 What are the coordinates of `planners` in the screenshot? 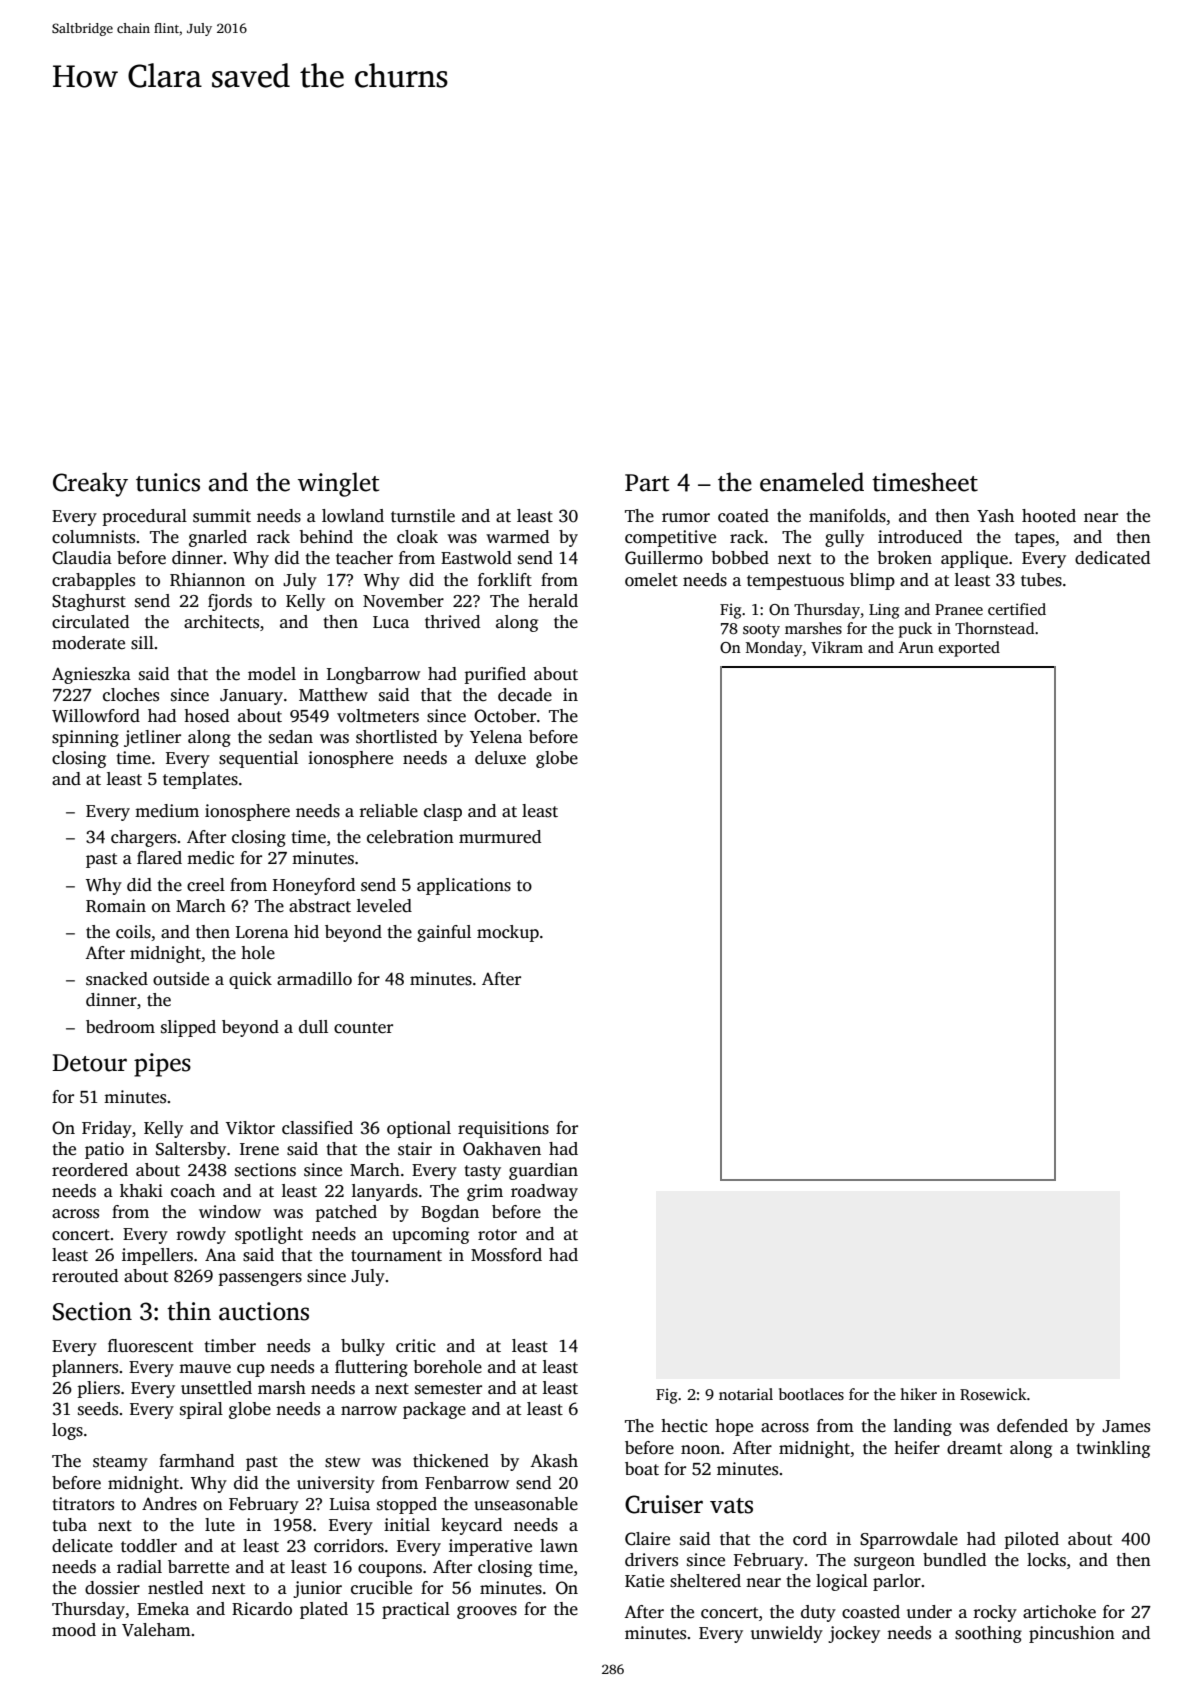 It's located at (85, 1368).
